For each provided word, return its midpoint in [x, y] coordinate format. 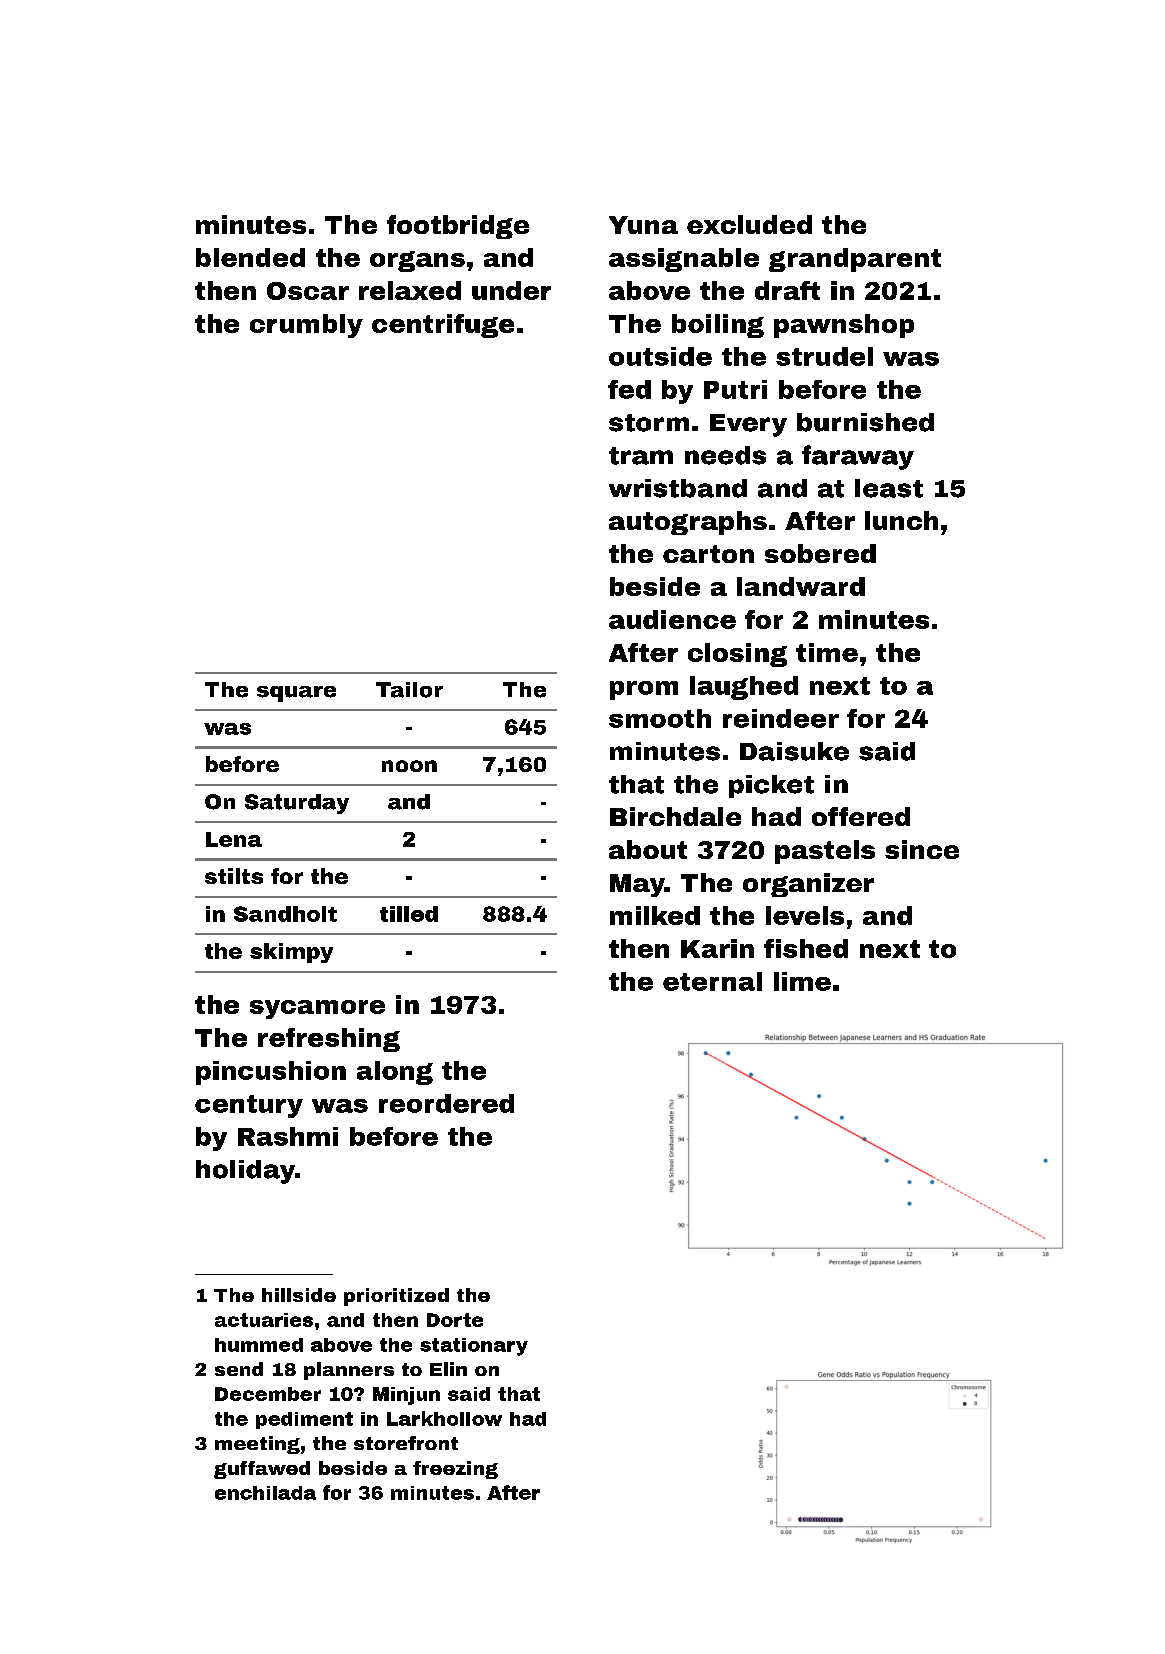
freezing [455, 1470]
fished [806, 948]
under [511, 290]
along [395, 1073]
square [296, 694]
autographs [688, 523]
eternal [712, 981]
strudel [824, 356]
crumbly [306, 326]
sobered [820, 553]
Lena [234, 839]
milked [655, 915]
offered [861, 816]
